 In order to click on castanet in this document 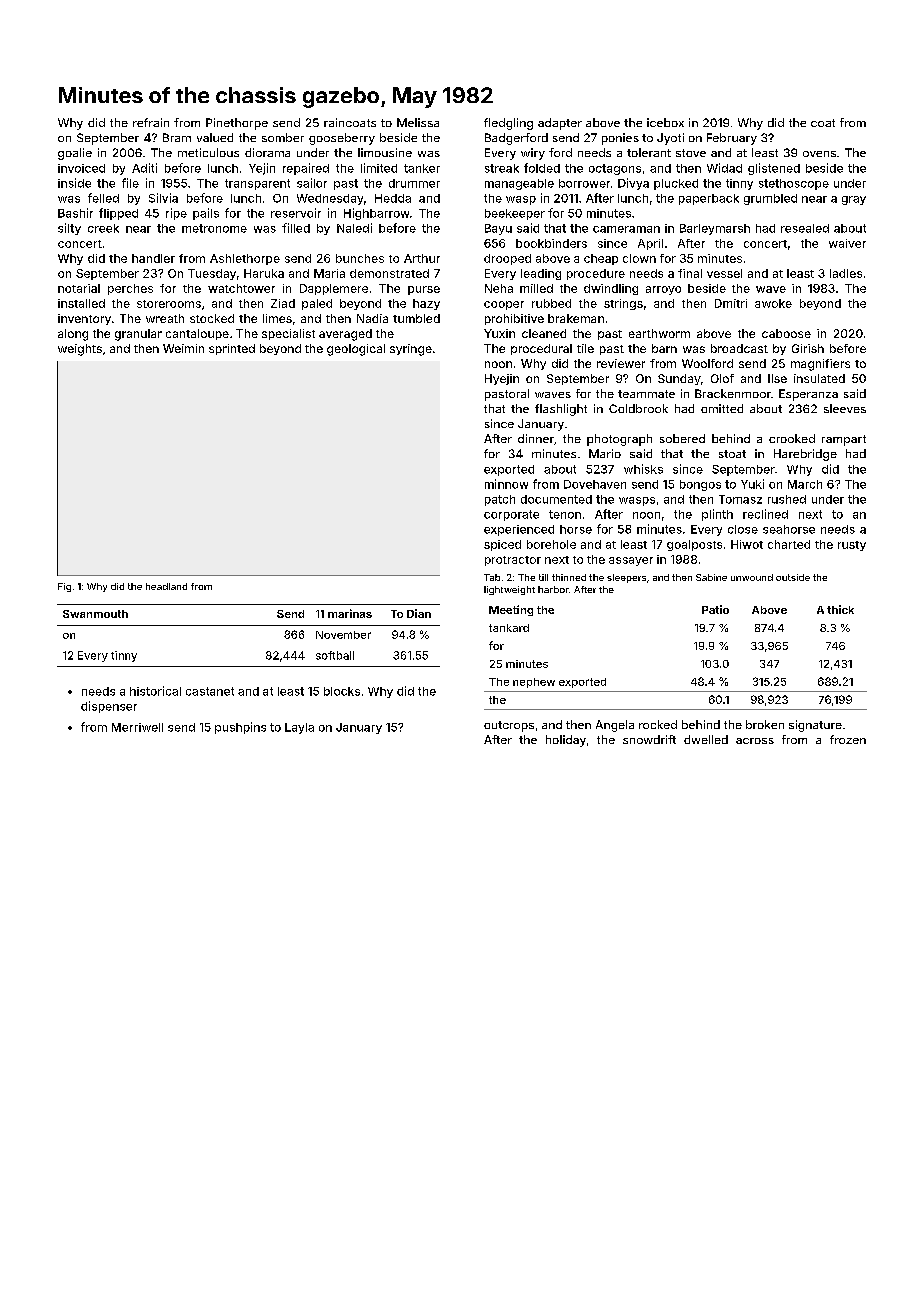, I will do `click(210, 691)`.
